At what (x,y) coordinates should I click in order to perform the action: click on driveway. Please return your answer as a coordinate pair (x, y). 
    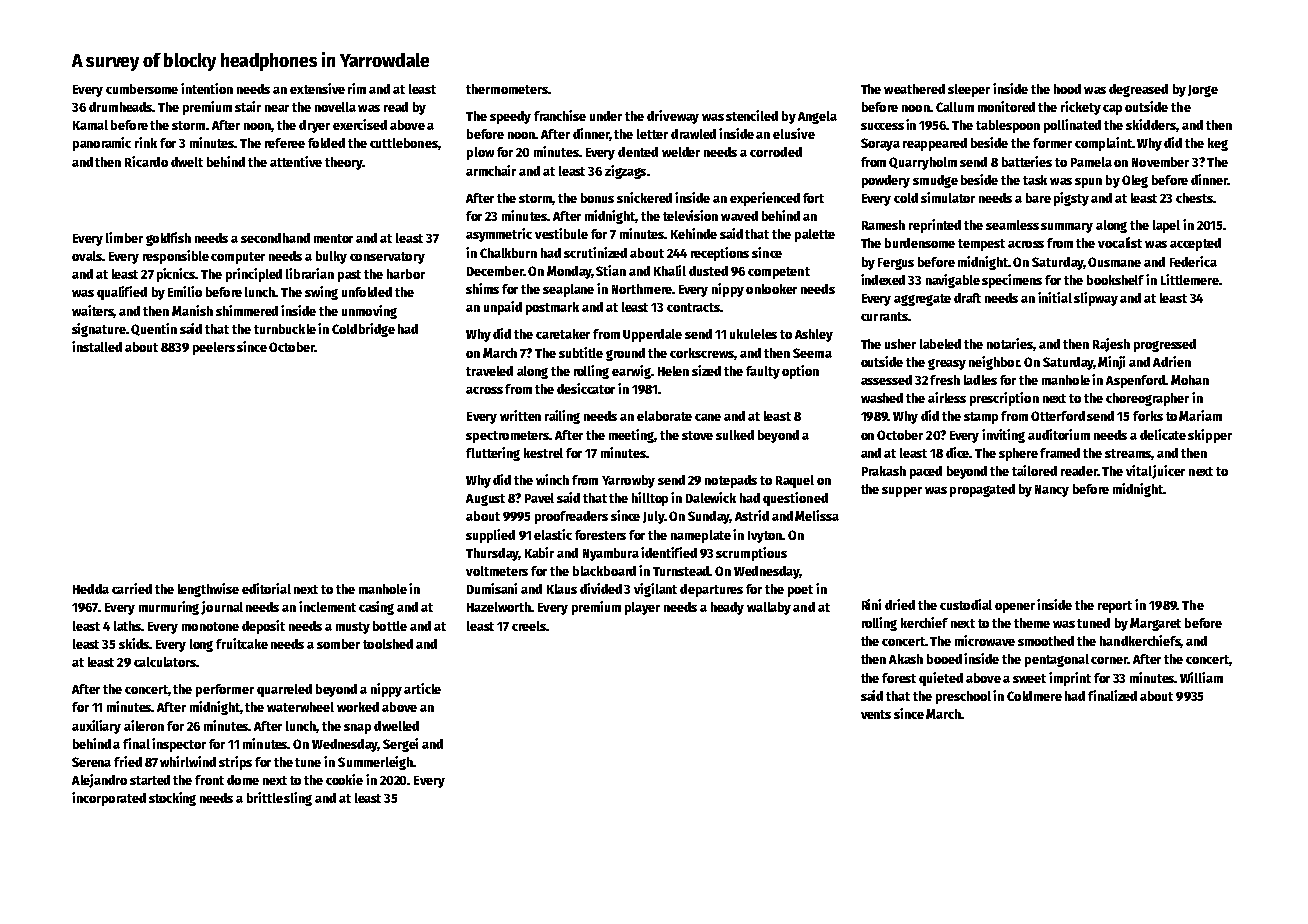
    Looking at the image, I should click on (673, 117).
